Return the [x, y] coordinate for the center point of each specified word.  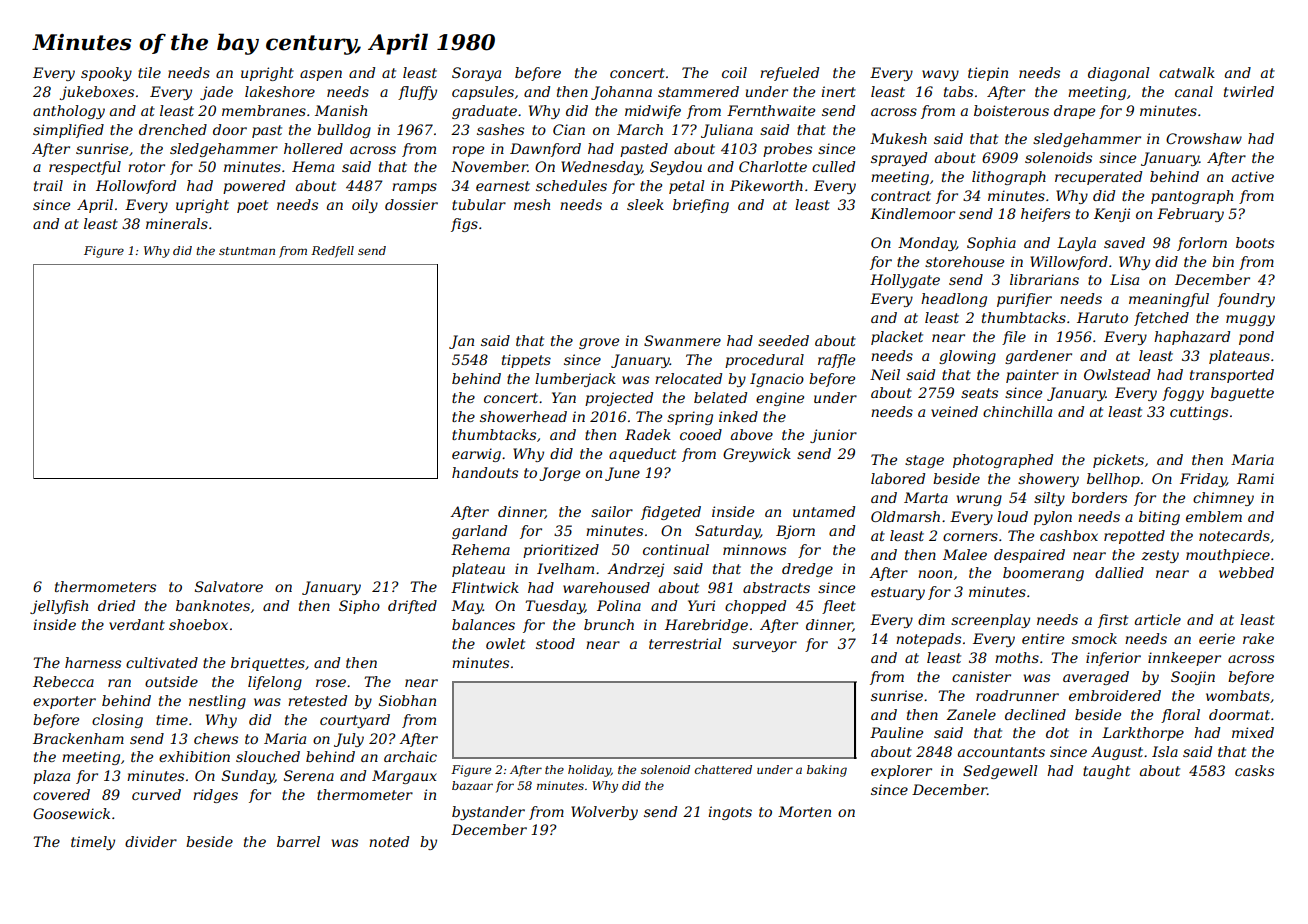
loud [1012, 516]
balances [483, 624]
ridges [215, 796]
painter [1032, 376]
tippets [526, 361]
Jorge [559, 474]
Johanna [621, 93]
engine [780, 399]
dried [116, 605]
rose [331, 683]
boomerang [1043, 574]
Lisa [1124, 279]
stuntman [247, 251]
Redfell [332, 252]
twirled [1249, 91]
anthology [69, 112]
